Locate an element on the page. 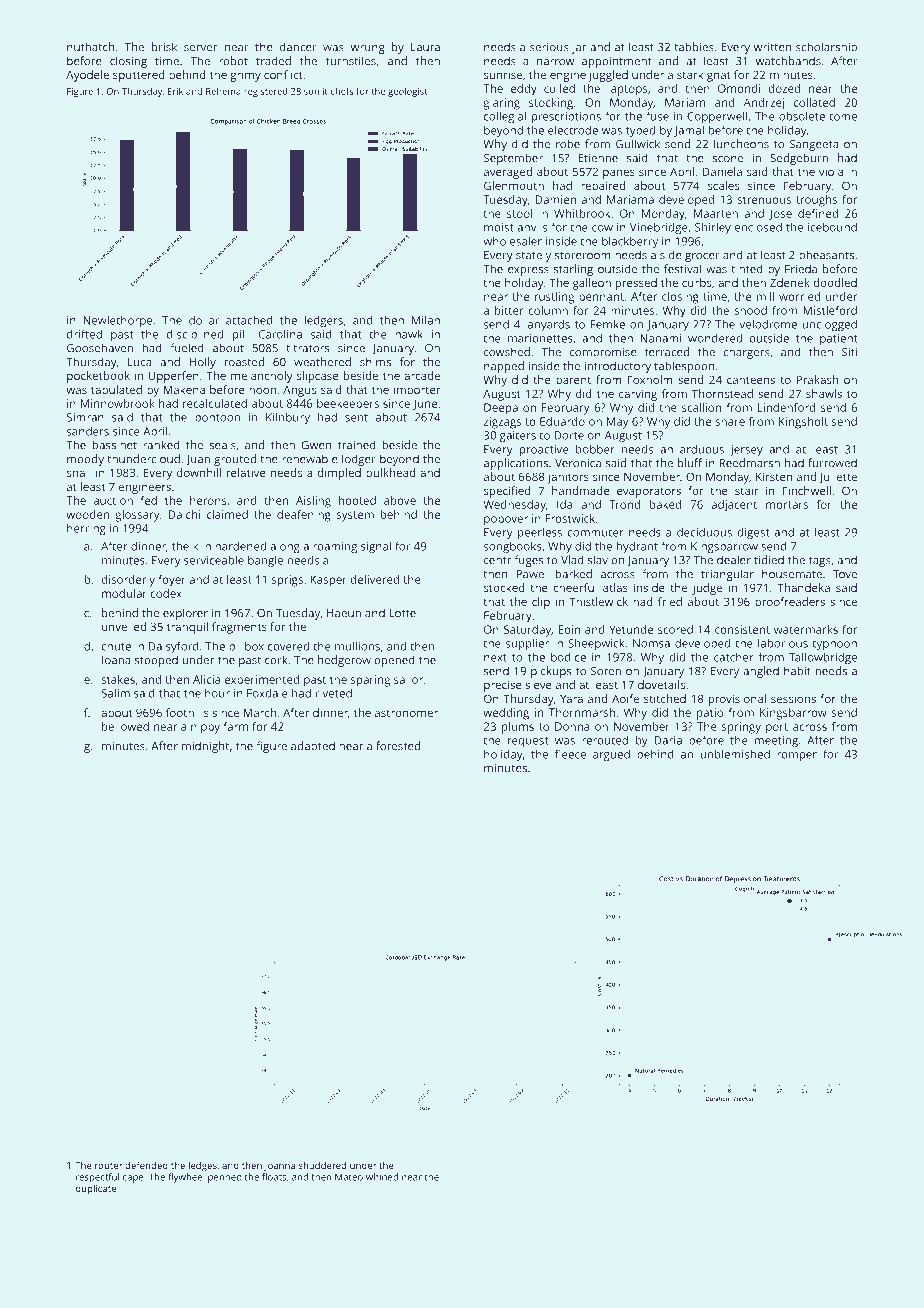 Image resolution: width=924 pixels, height=1308 pixels. Daichi is located at coordinates (184, 514).
